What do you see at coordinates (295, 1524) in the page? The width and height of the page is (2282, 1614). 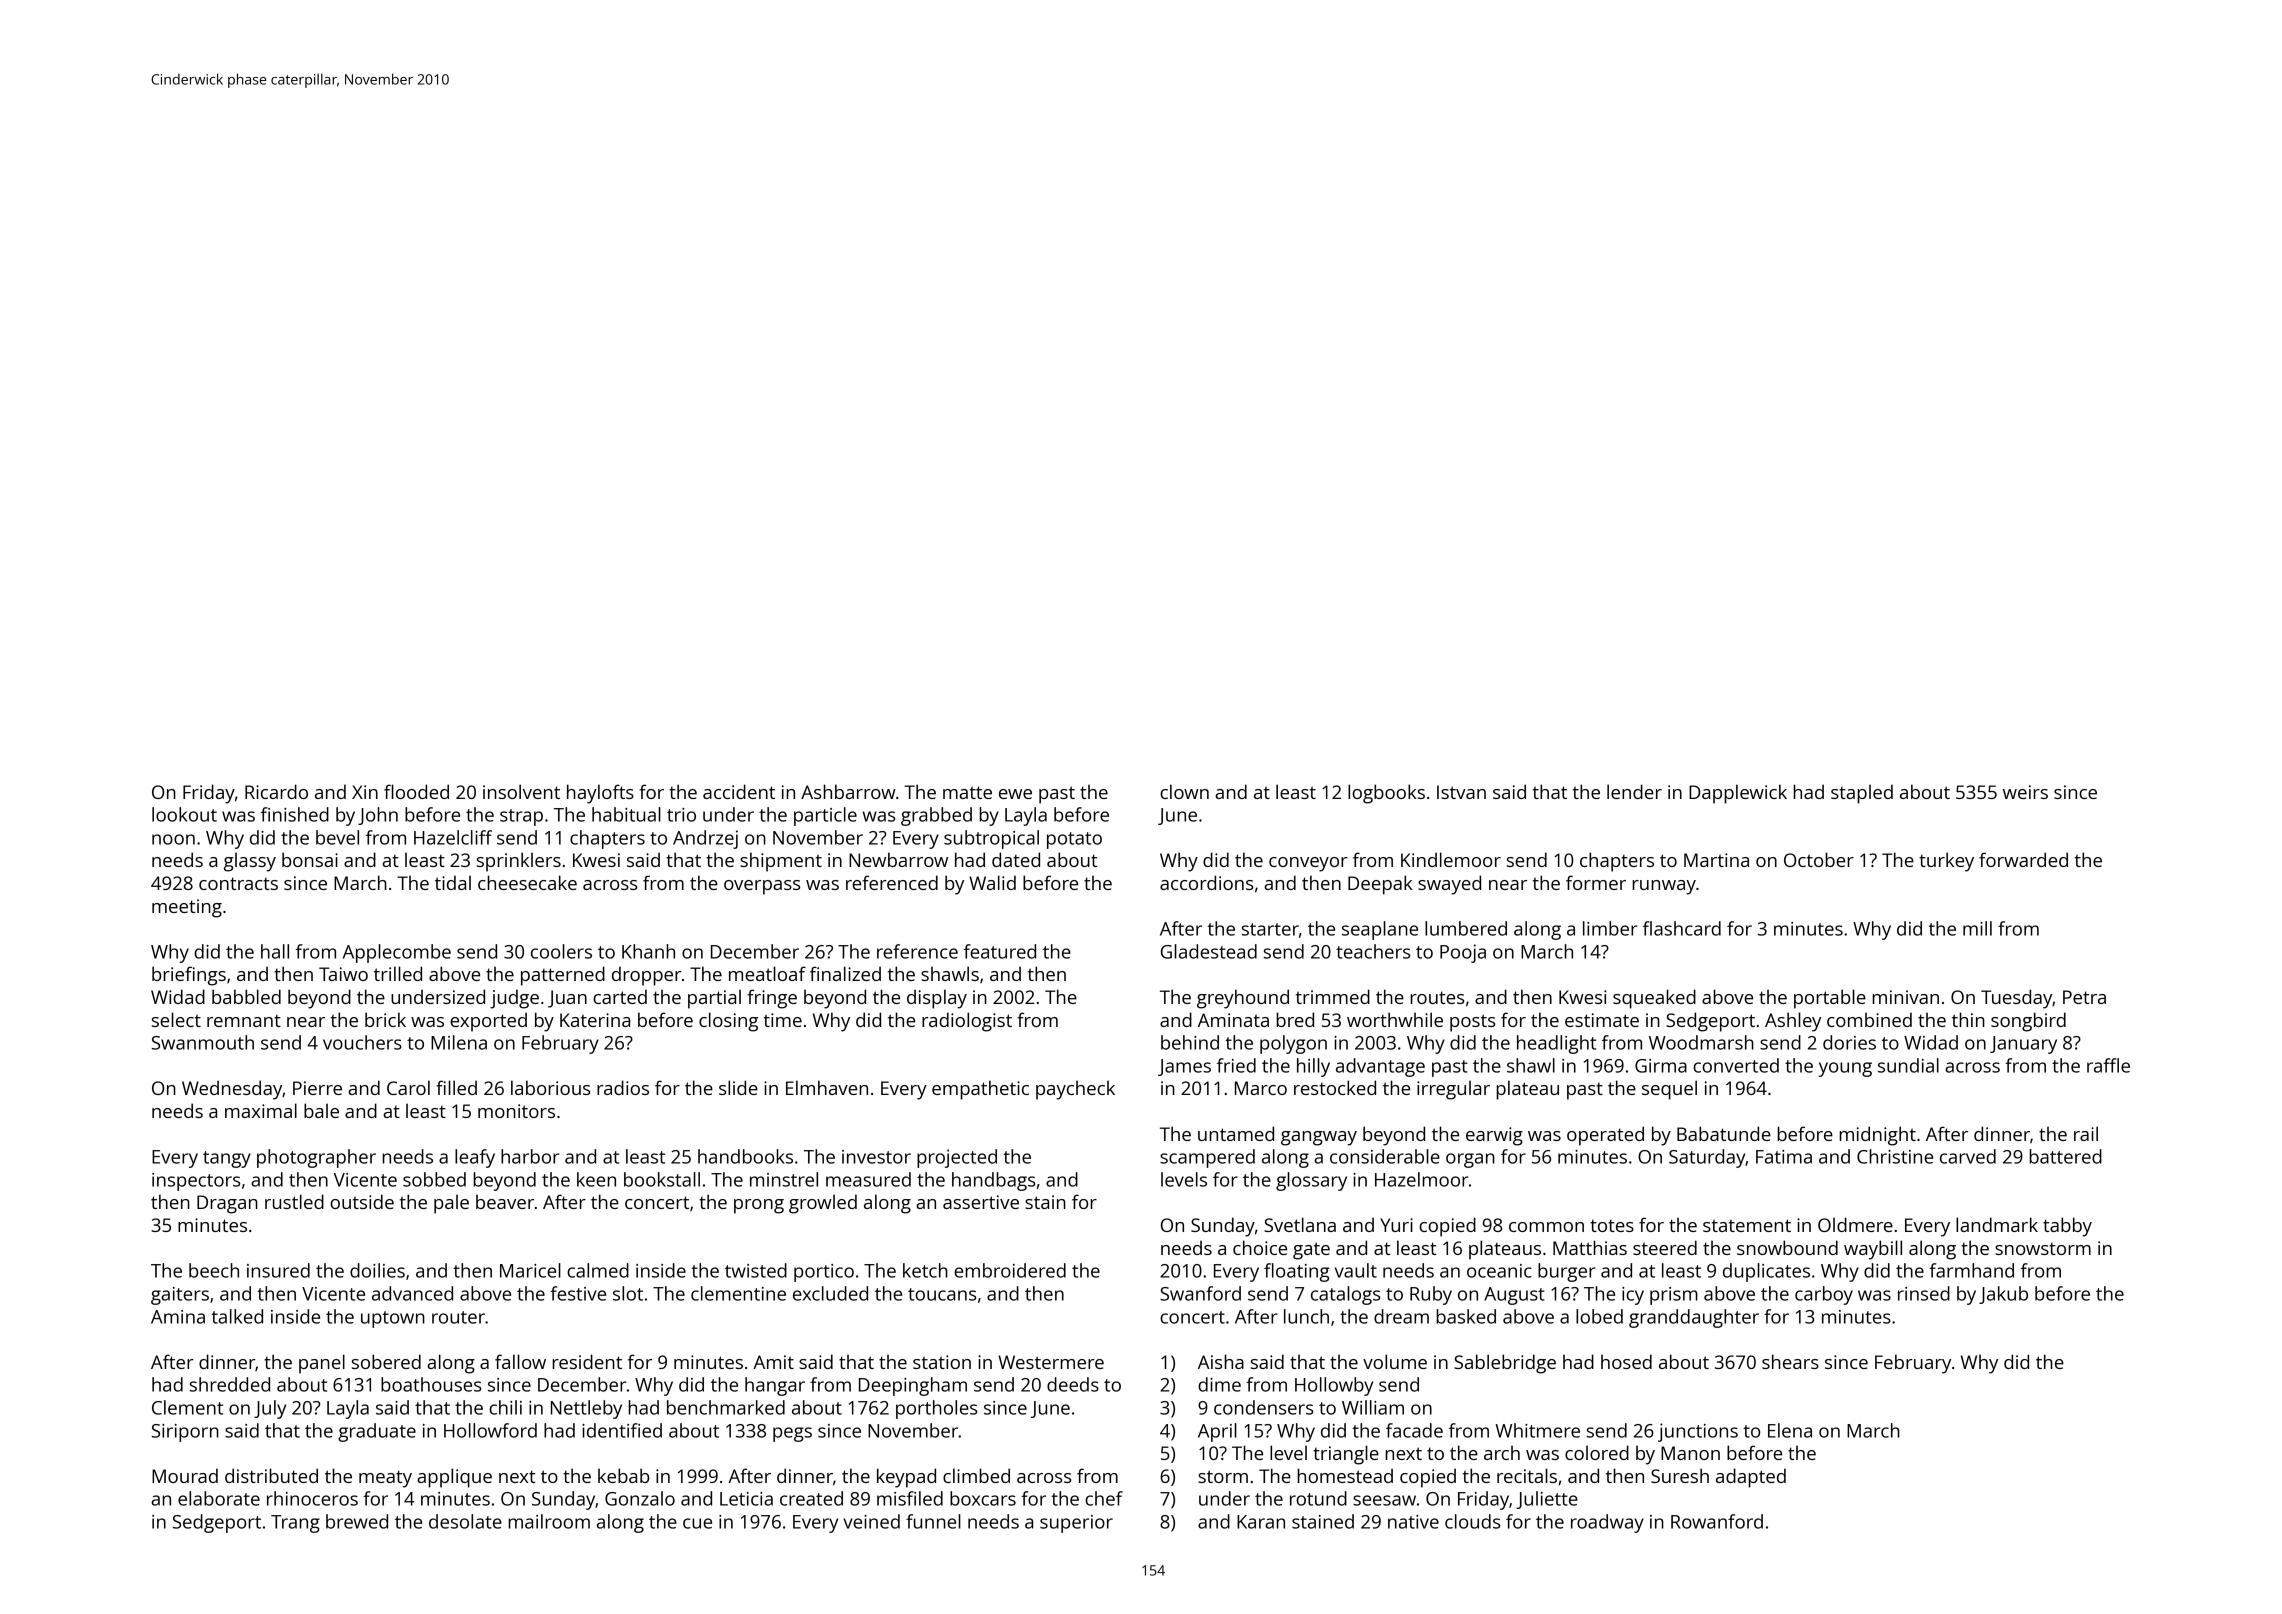 I see `Trang` at bounding box center [295, 1524].
